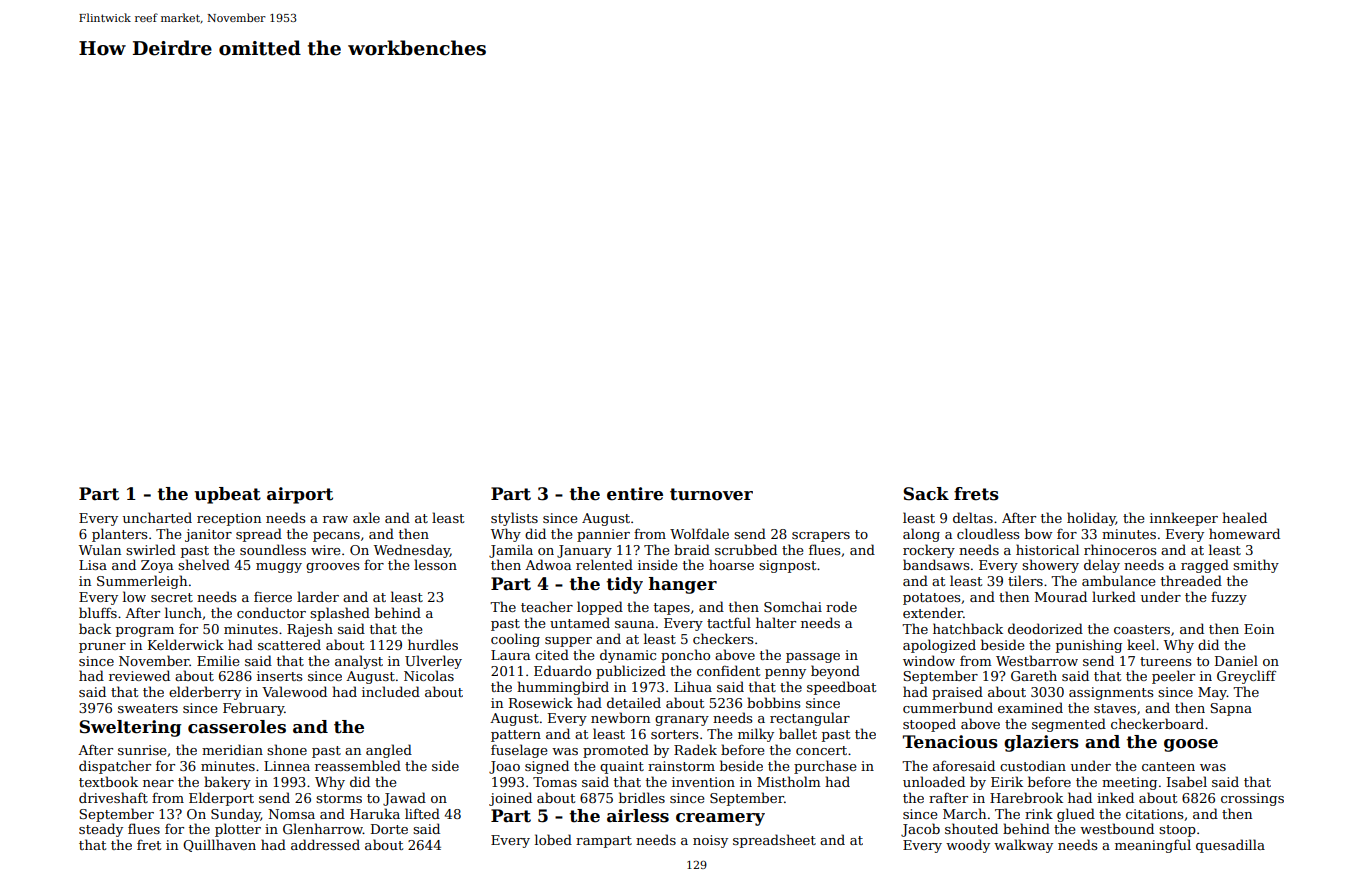  Describe the element at coordinates (336, 537) in the screenshot. I see `pecans` at that location.
